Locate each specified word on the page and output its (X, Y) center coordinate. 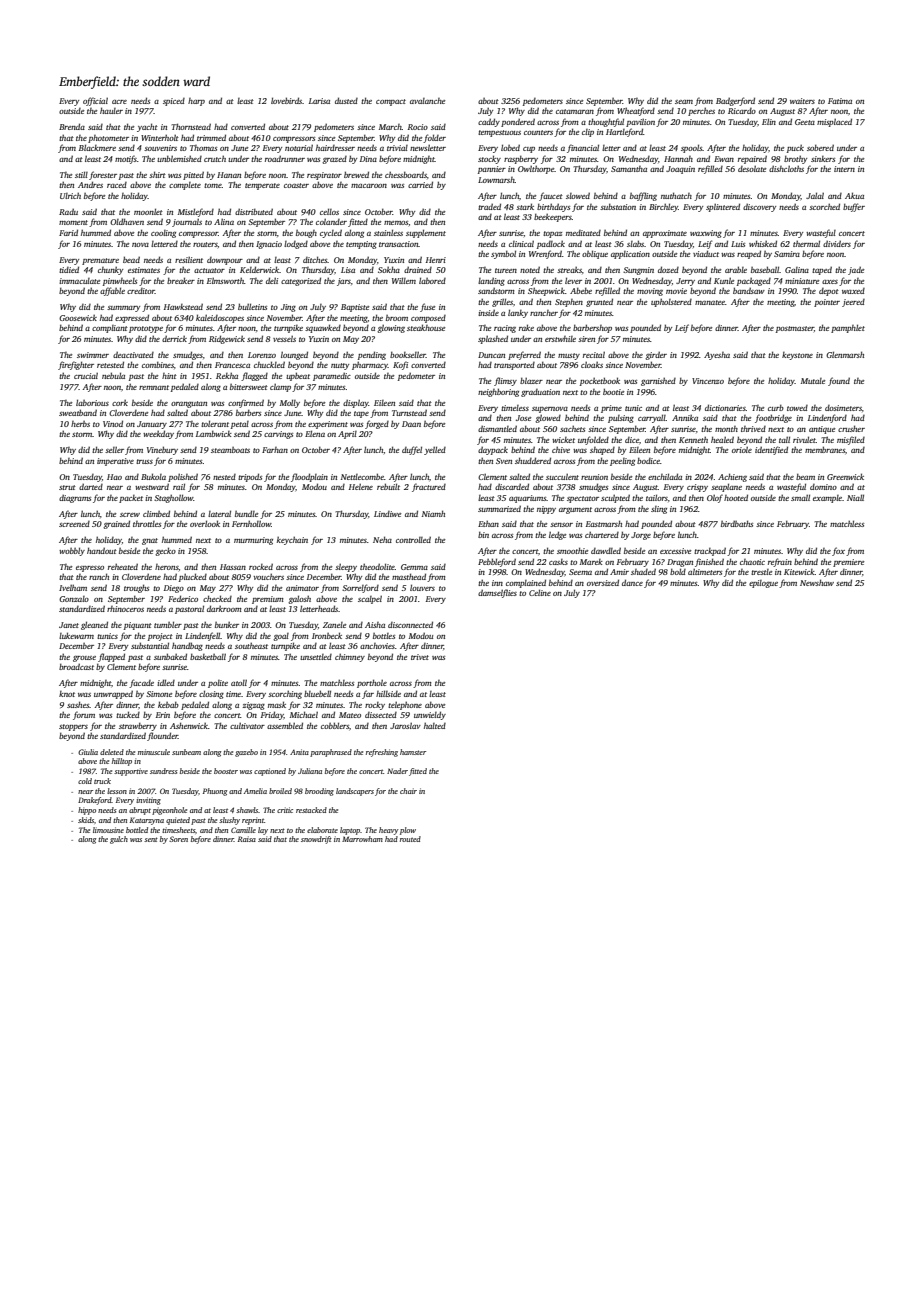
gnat (150, 541)
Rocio (418, 127)
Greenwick (845, 476)
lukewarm (76, 635)
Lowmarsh (496, 180)
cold (85, 781)
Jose (524, 418)
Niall (855, 497)
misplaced (834, 122)
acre (119, 102)
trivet (420, 657)
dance (632, 582)
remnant (154, 387)
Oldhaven (127, 221)
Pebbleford (497, 562)
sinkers (823, 159)
